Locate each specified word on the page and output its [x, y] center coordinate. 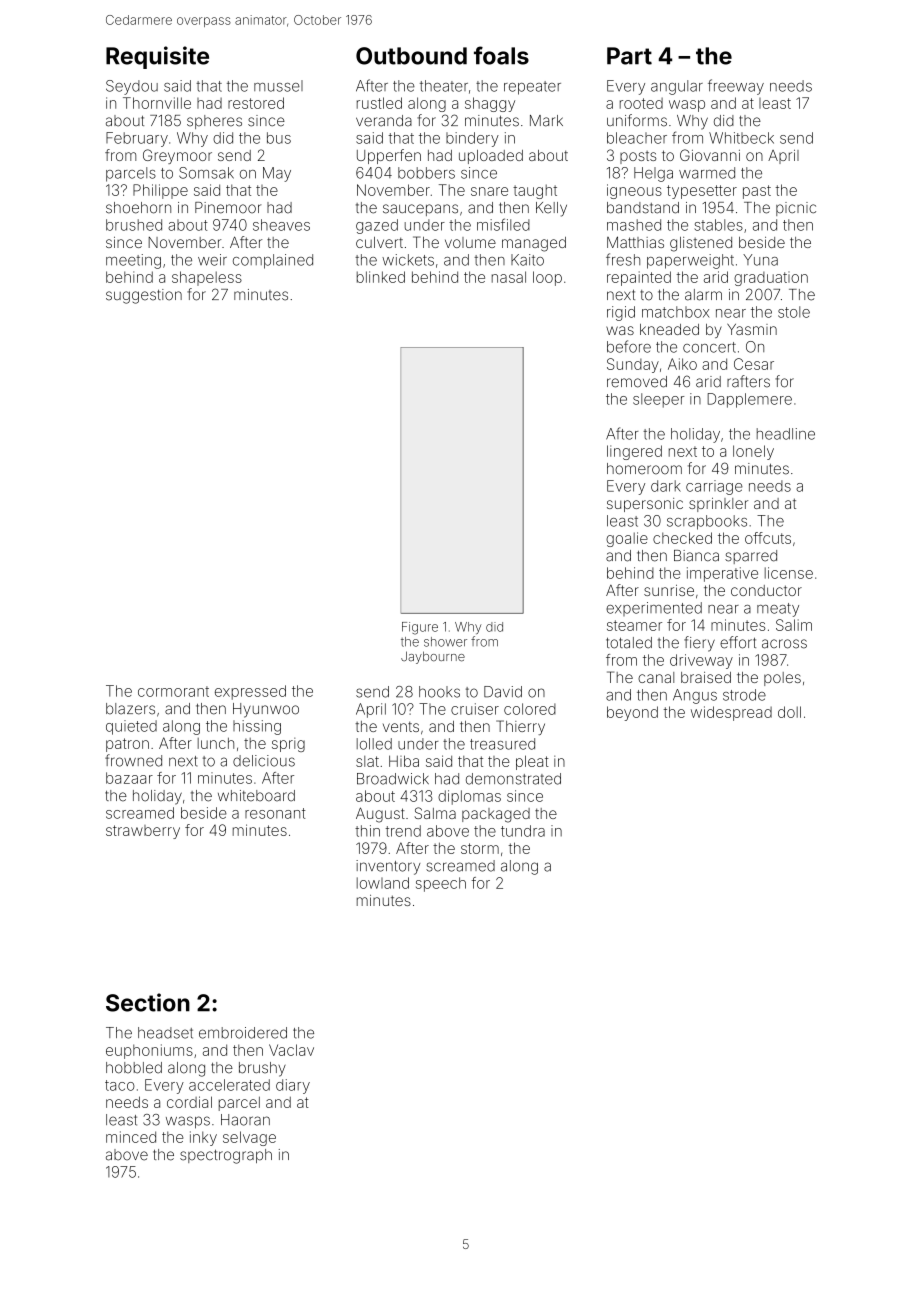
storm [480, 848]
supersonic [645, 505]
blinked [381, 277]
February [137, 139]
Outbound [411, 56]
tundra [523, 831]
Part [629, 56]
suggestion [144, 296]
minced [131, 1137]
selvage [249, 1138]
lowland [383, 883]
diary [293, 1086]
